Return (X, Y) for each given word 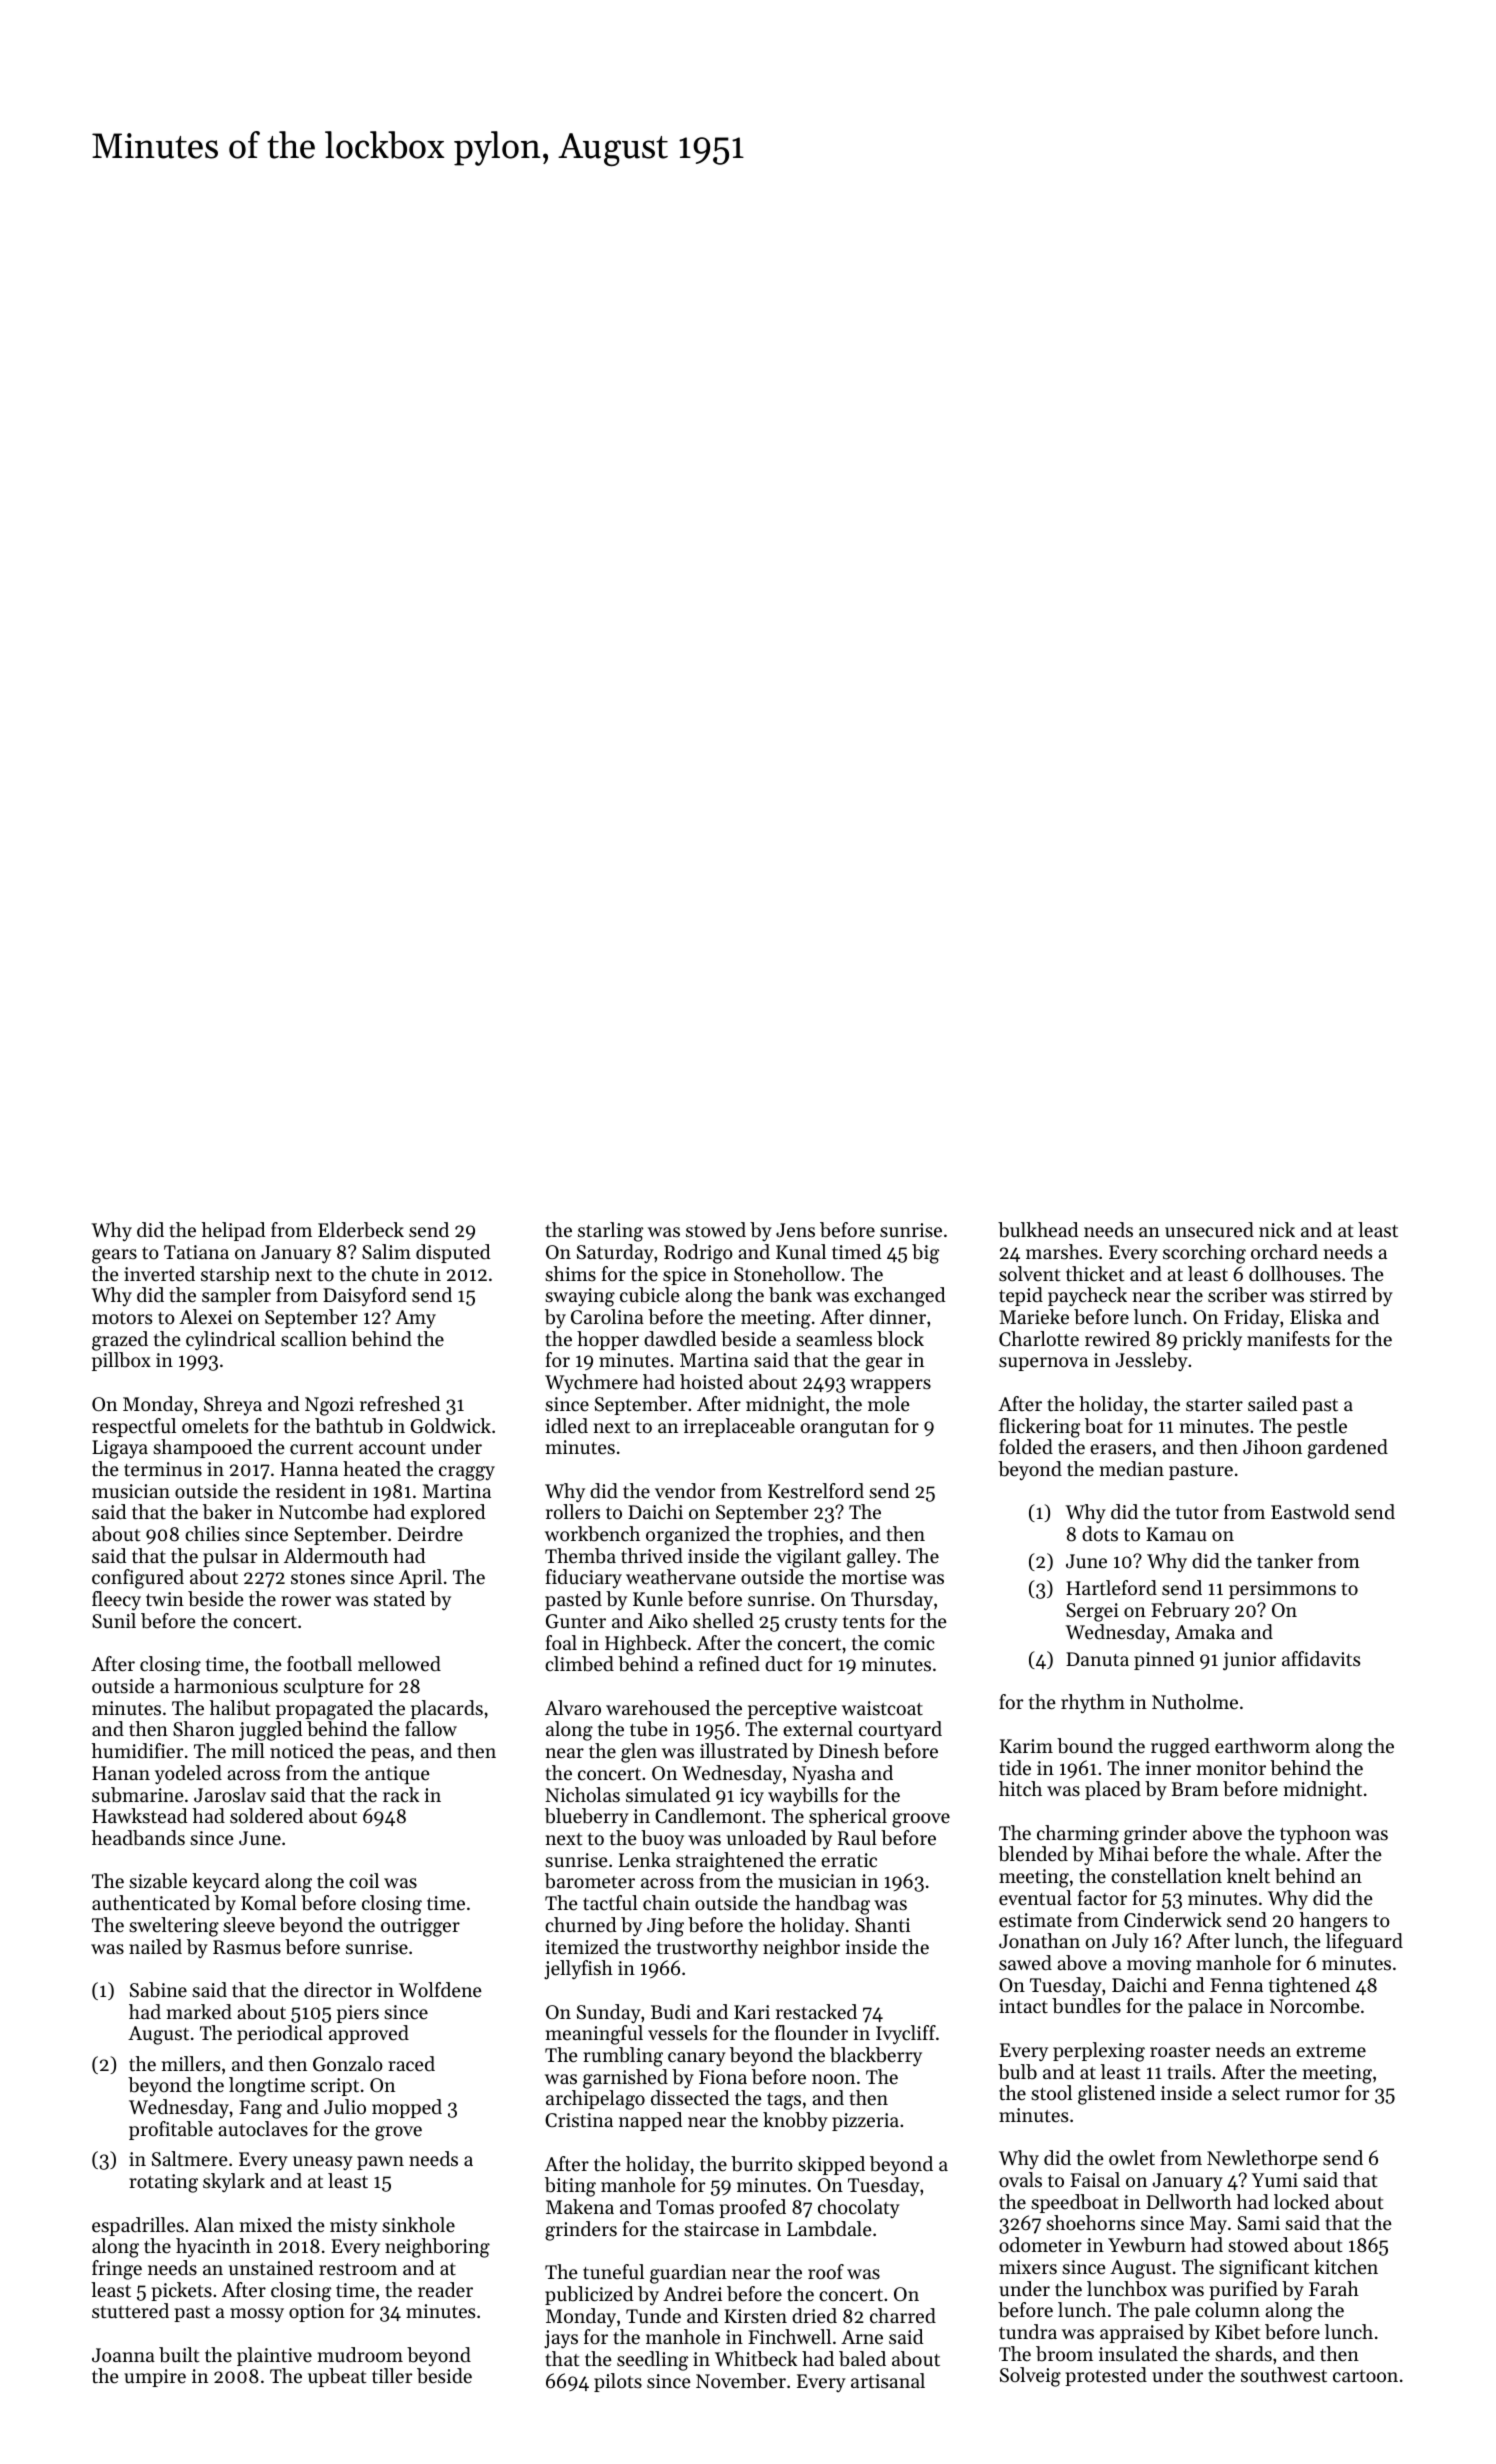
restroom (358, 2269)
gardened (1348, 1449)
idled (567, 1426)
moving (1159, 1965)
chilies (212, 1534)
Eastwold (1310, 1512)
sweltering (174, 1927)
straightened (730, 1862)
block (900, 1339)
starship (235, 1275)
